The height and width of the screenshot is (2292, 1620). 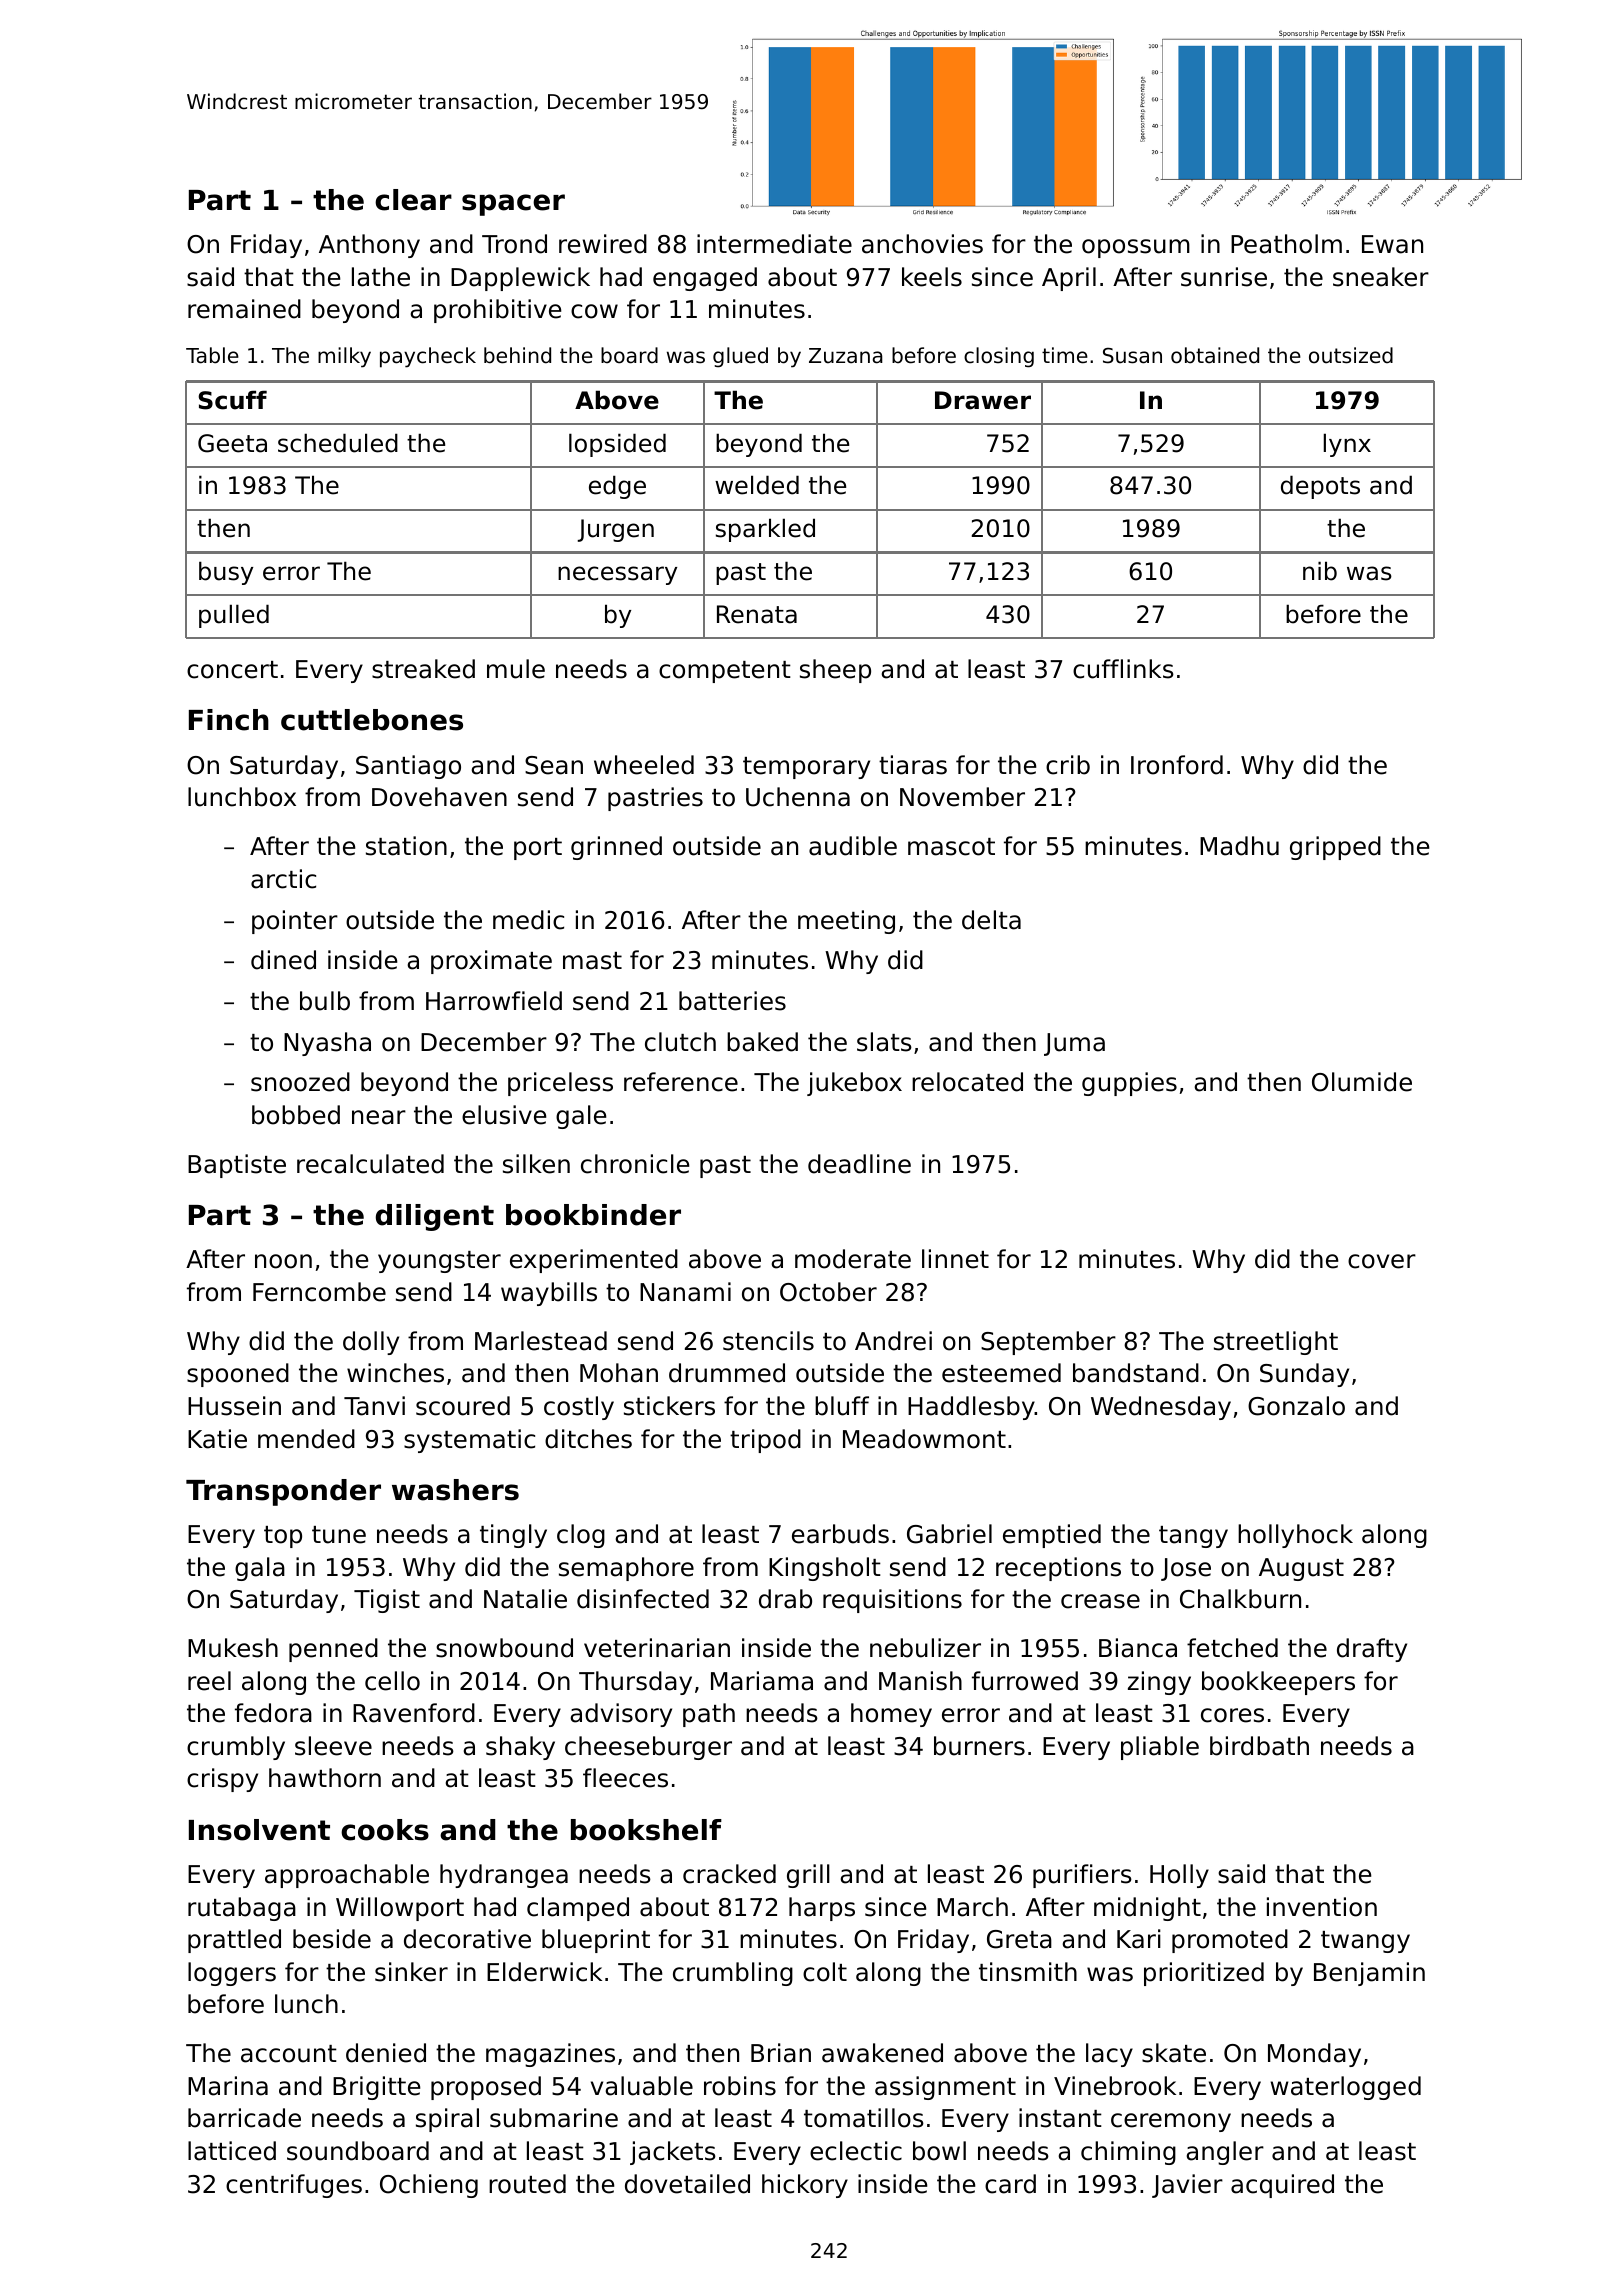 What do you see at coordinates (891, 1715) in the screenshot?
I see `homey` at bounding box center [891, 1715].
